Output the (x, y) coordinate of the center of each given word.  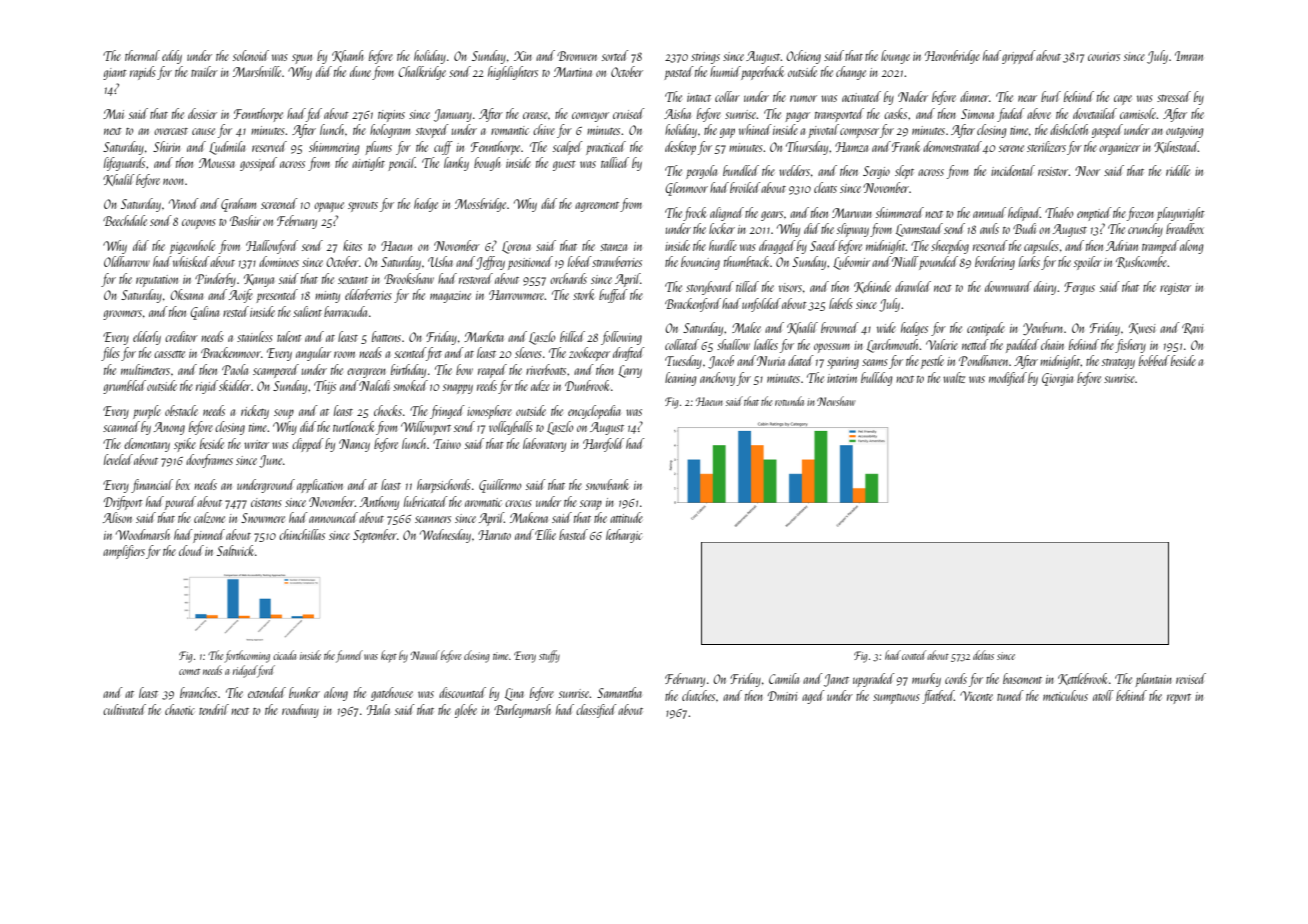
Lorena (516, 247)
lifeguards (124, 164)
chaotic (180, 709)
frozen (1140, 214)
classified (596, 711)
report (1179, 699)
